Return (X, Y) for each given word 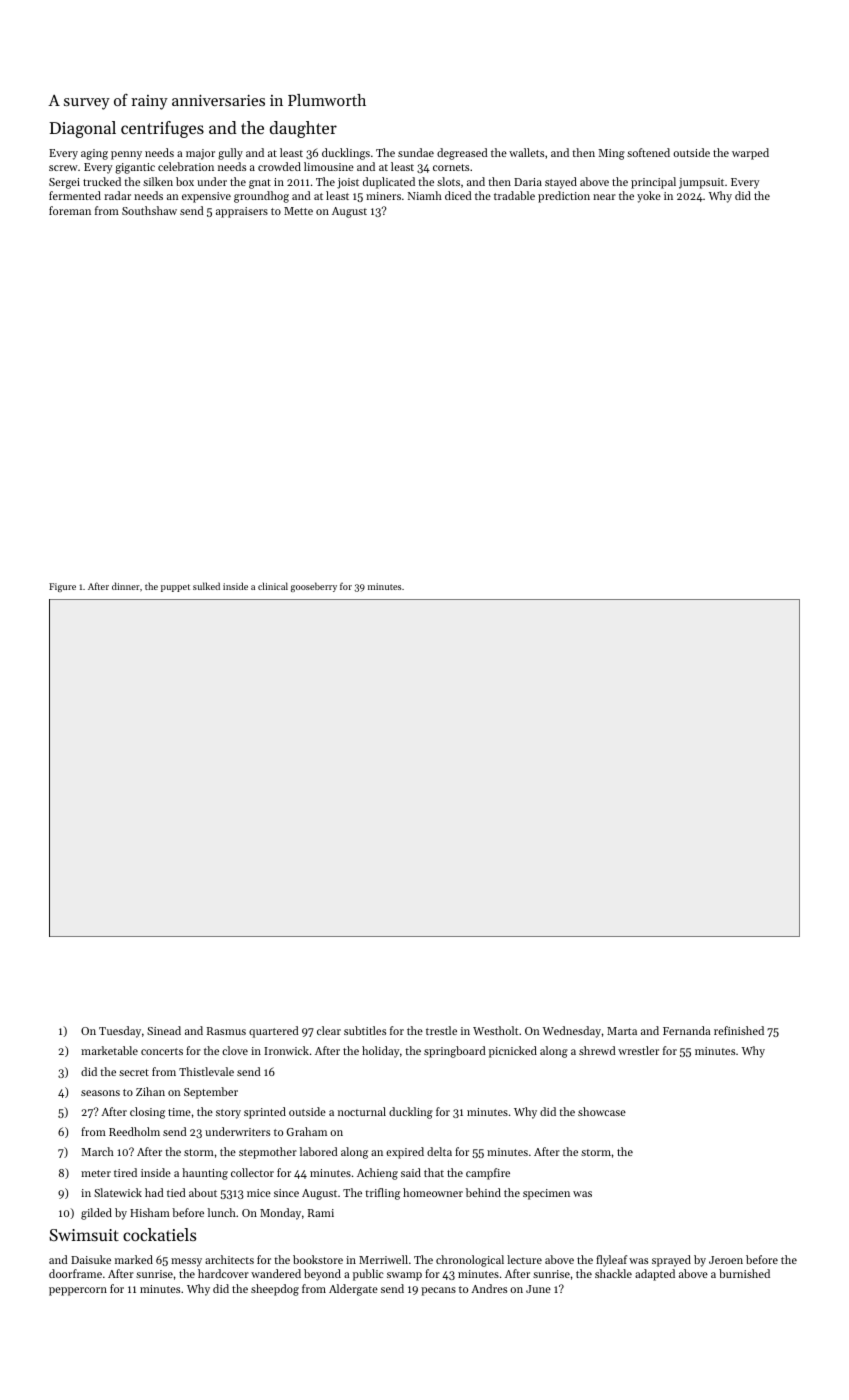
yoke (649, 197)
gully (230, 154)
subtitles (365, 1030)
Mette (298, 211)
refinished (739, 1030)
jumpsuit (701, 183)
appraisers (242, 212)
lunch (222, 1212)
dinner (126, 586)
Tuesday (120, 1032)
